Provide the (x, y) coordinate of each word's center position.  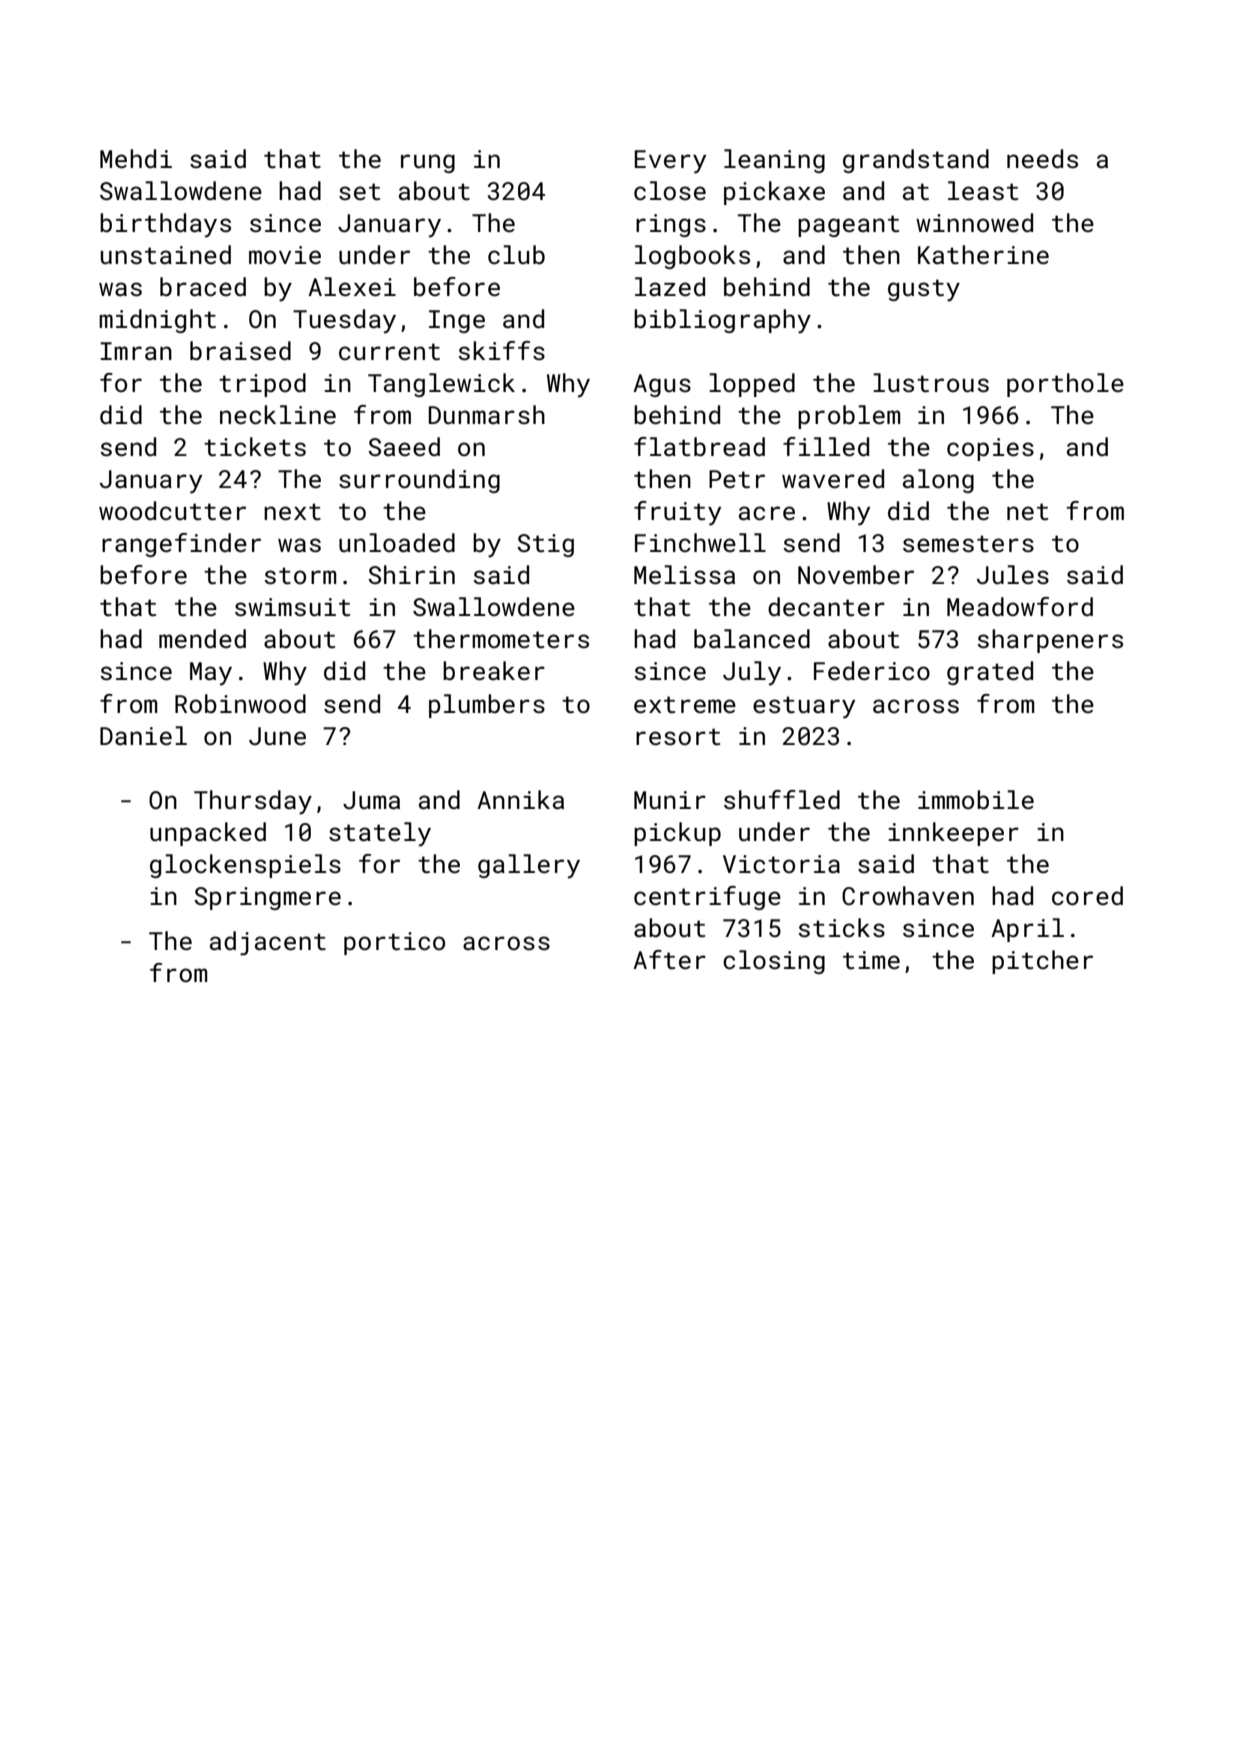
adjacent (268, 943)
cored (1087, 895)
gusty (924, 290)
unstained (166, 255)
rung (428, 163)
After (669, 960)
